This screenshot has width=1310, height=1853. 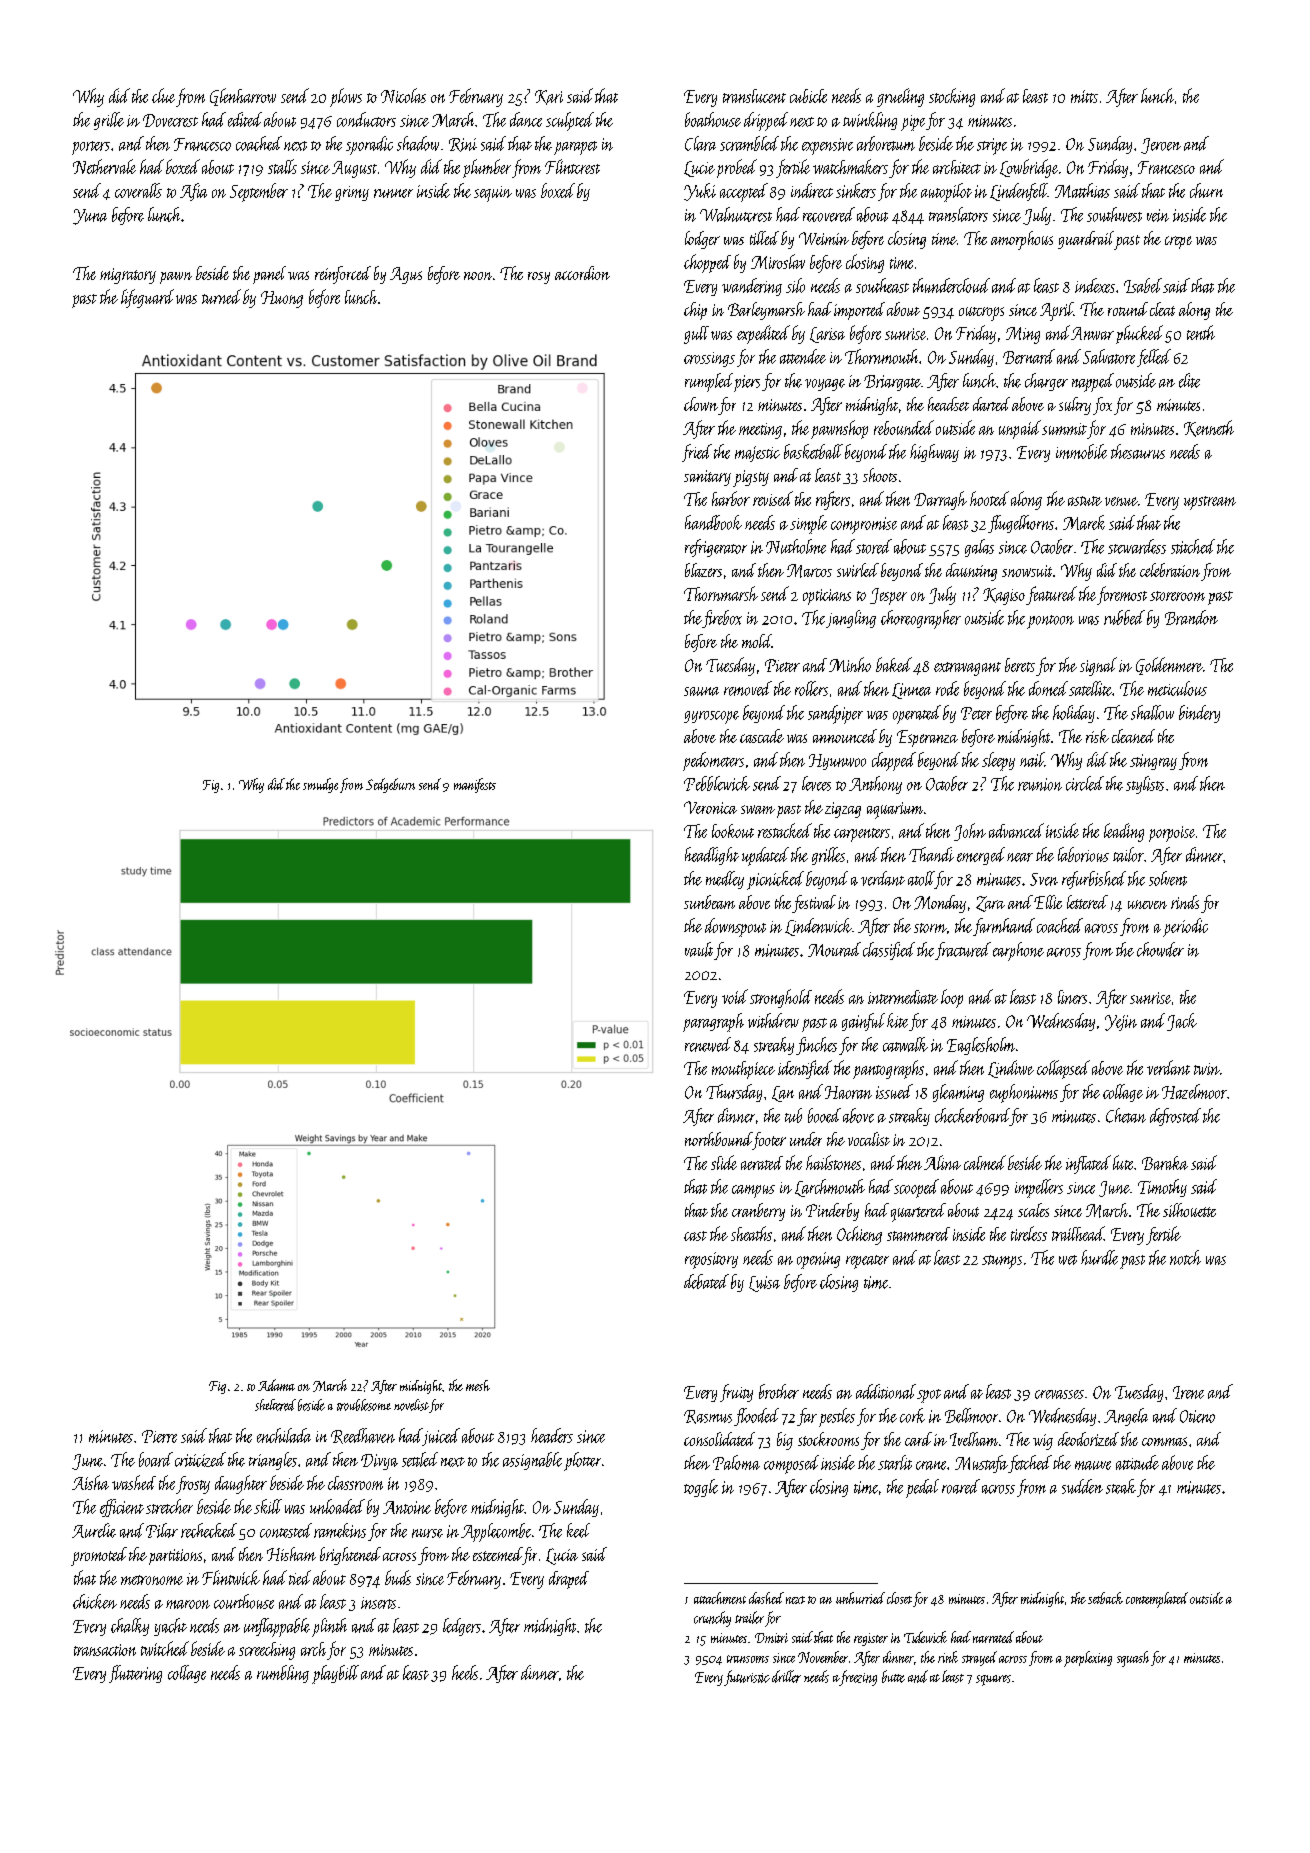 What do you see at coordinates (390, 785) in the screenshot?
I see `Sedgeburn` at bounding box center [390, 785].
